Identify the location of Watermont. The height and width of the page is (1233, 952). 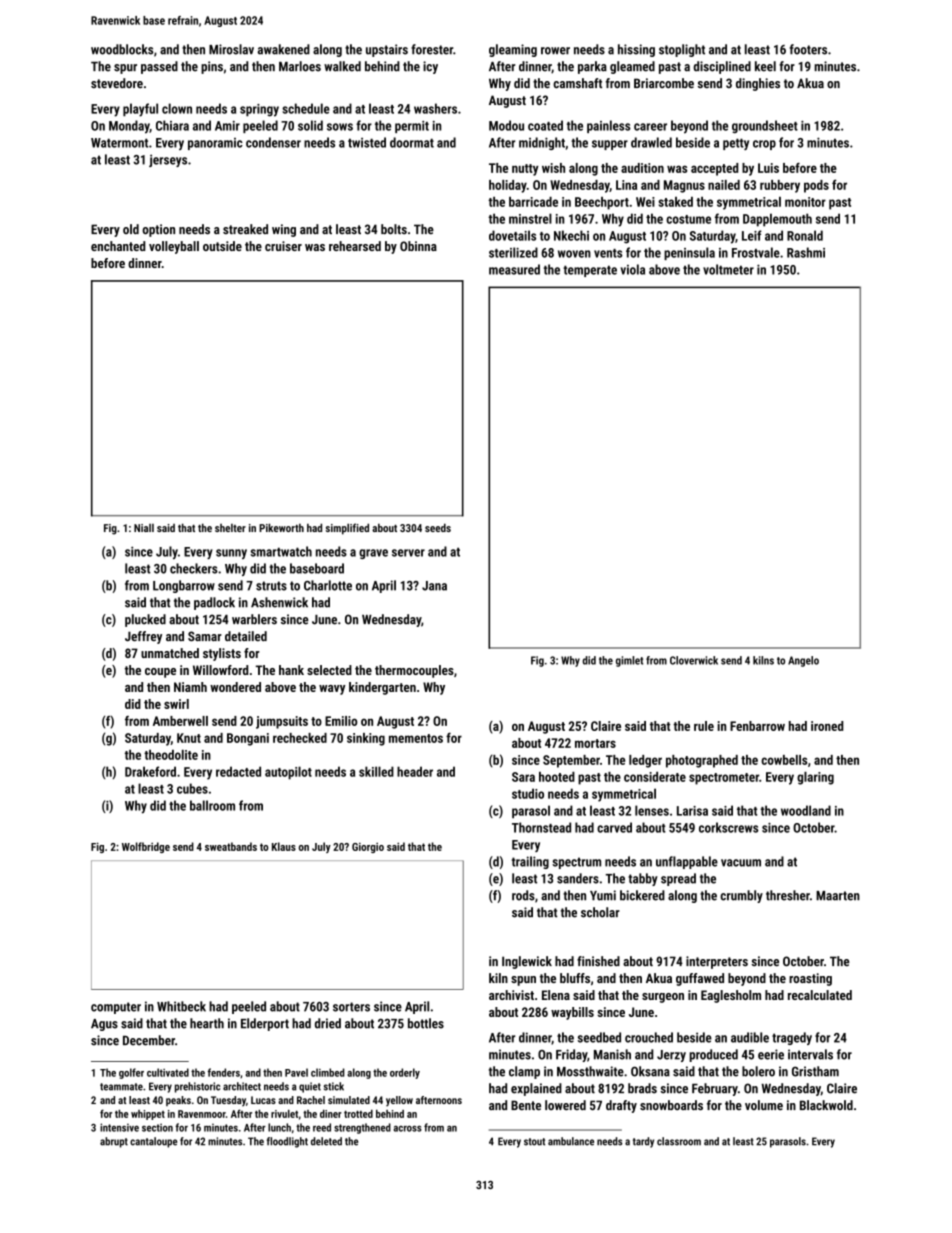
(119, 143).
